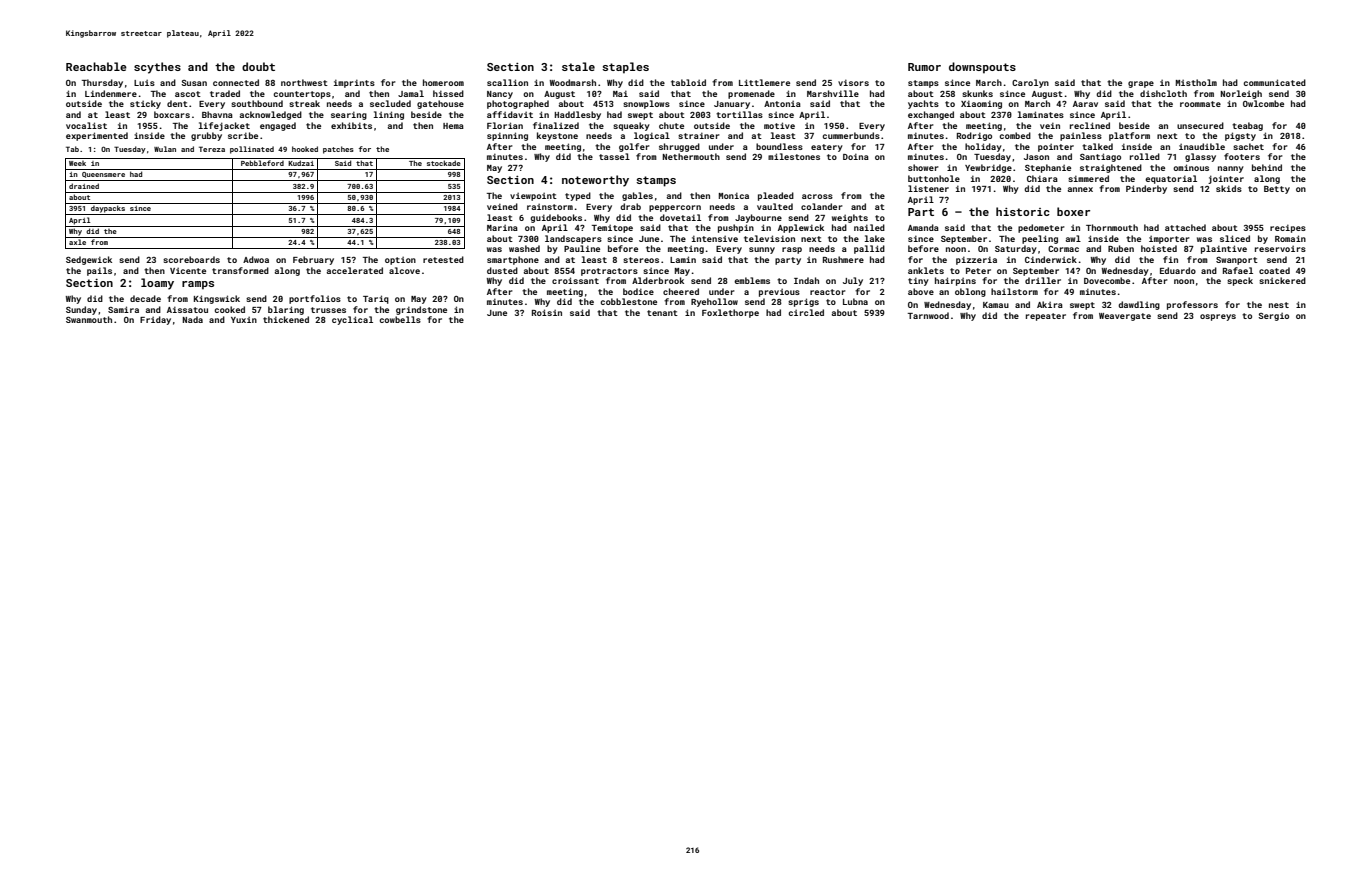 The height and width of the image is (887, 1372). Describe the element at coordinates (165, 149) in the image. I see `Wulan` at that location.
